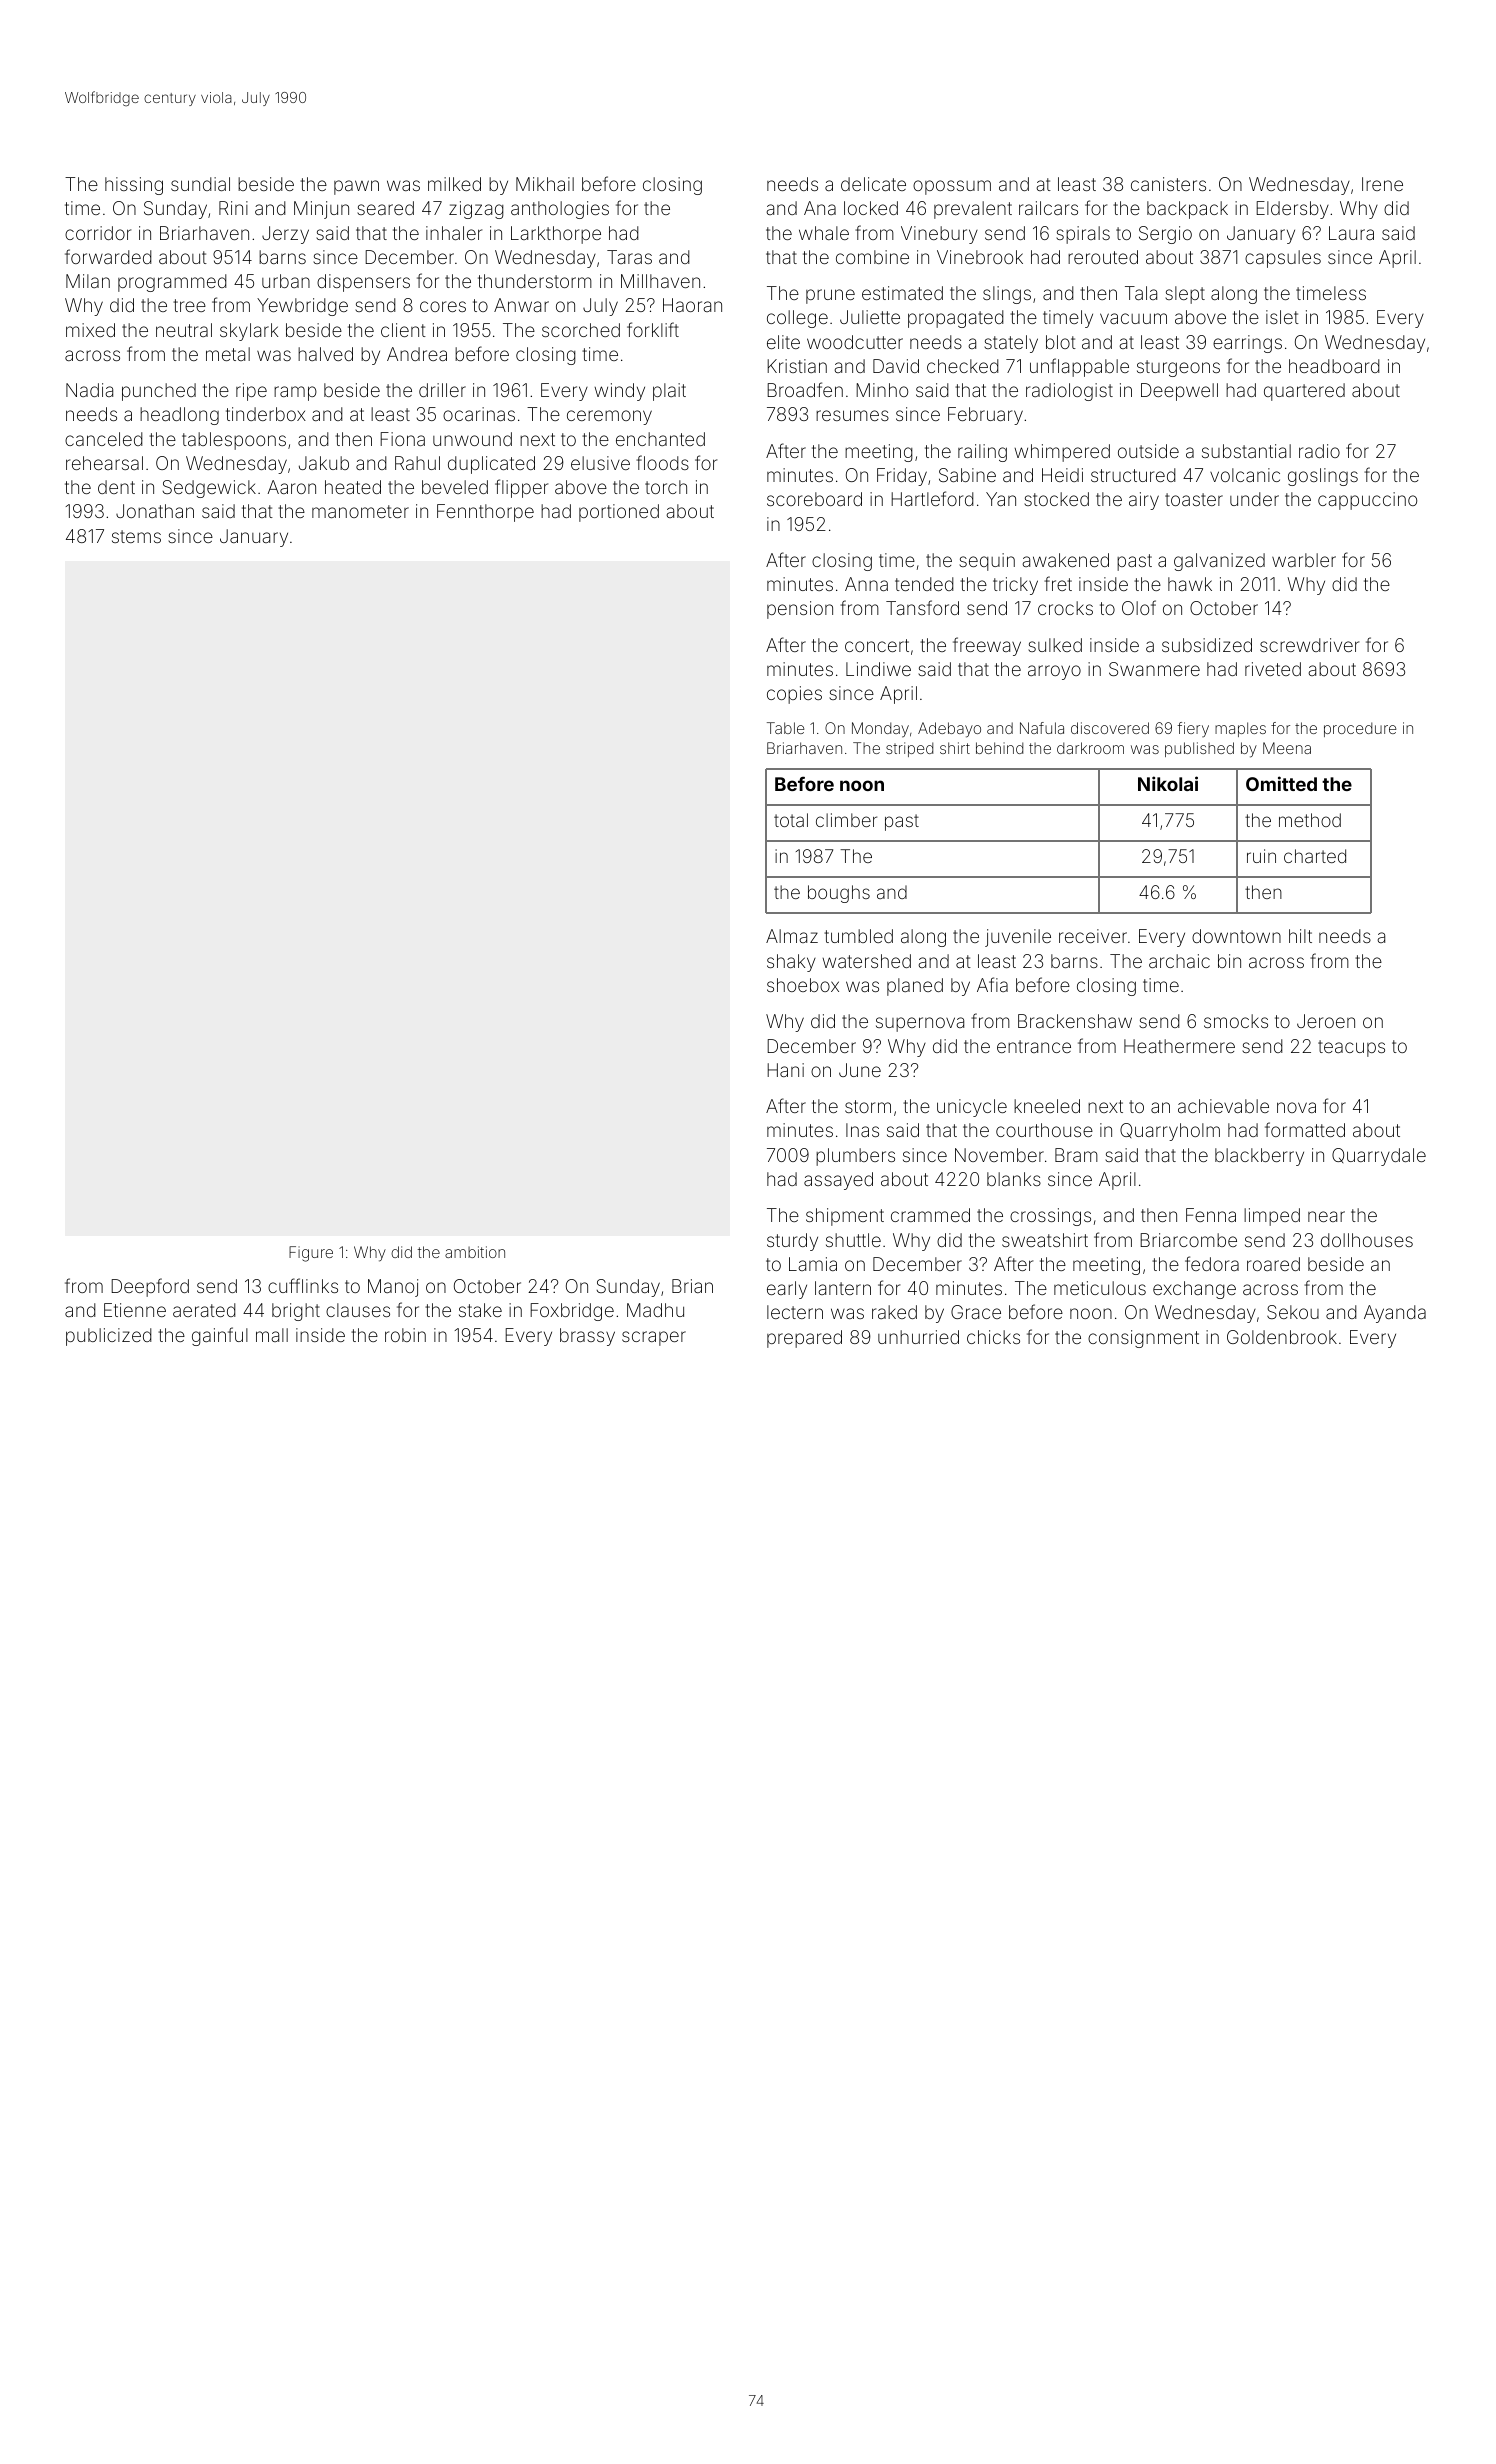 The height and width of the screenshot is (2464, 1496). What do you see at coordinates (1168, 184) in the screenshot?
I see `canisters` at bounding box center [1168, 184].
